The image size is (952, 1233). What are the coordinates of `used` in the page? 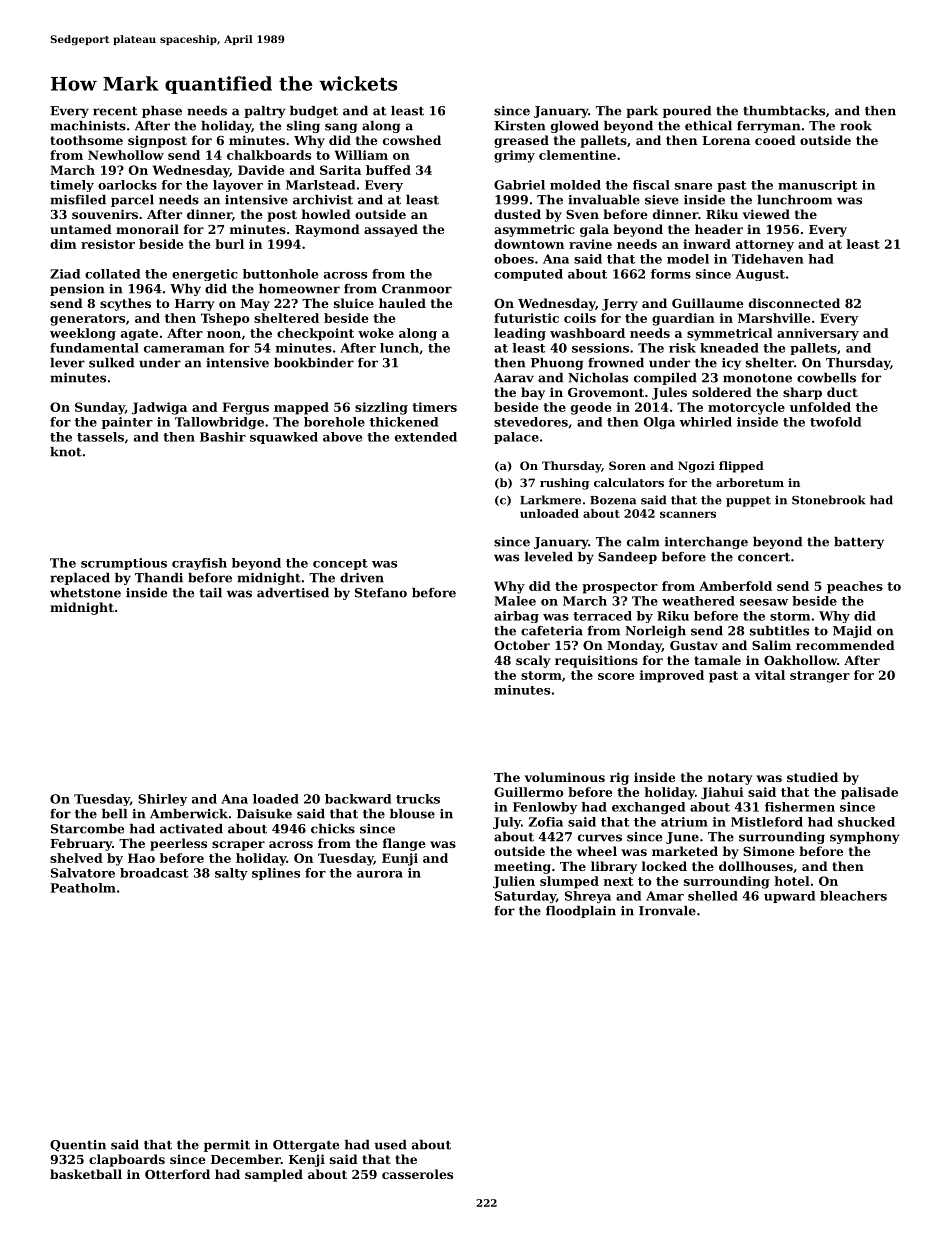 It's located at (391, 1145).
